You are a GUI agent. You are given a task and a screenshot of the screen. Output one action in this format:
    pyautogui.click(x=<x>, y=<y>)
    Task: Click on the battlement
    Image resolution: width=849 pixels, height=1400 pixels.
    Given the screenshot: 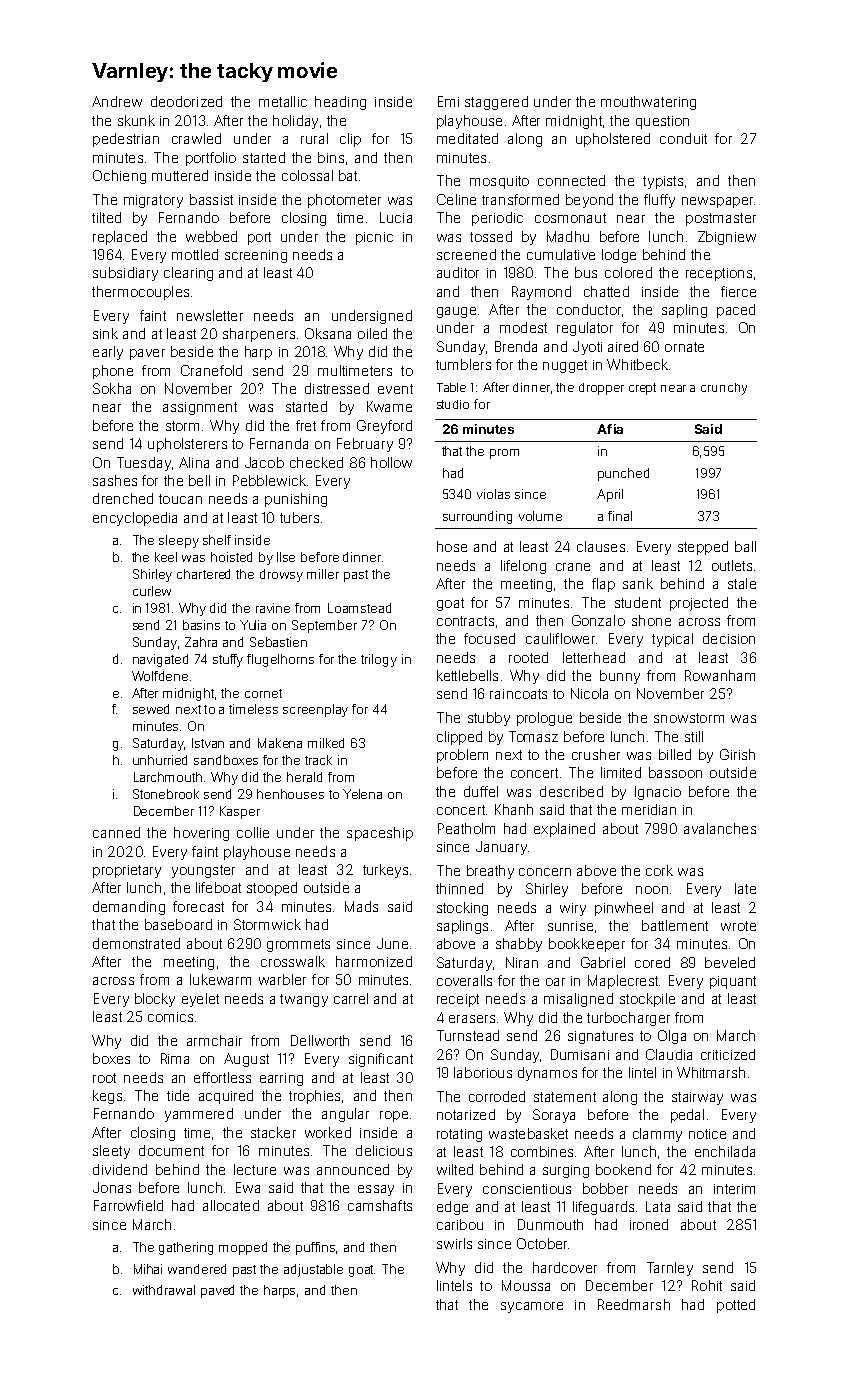 What is the action you would take?
    pyautogui.click(x=675, y=925)
